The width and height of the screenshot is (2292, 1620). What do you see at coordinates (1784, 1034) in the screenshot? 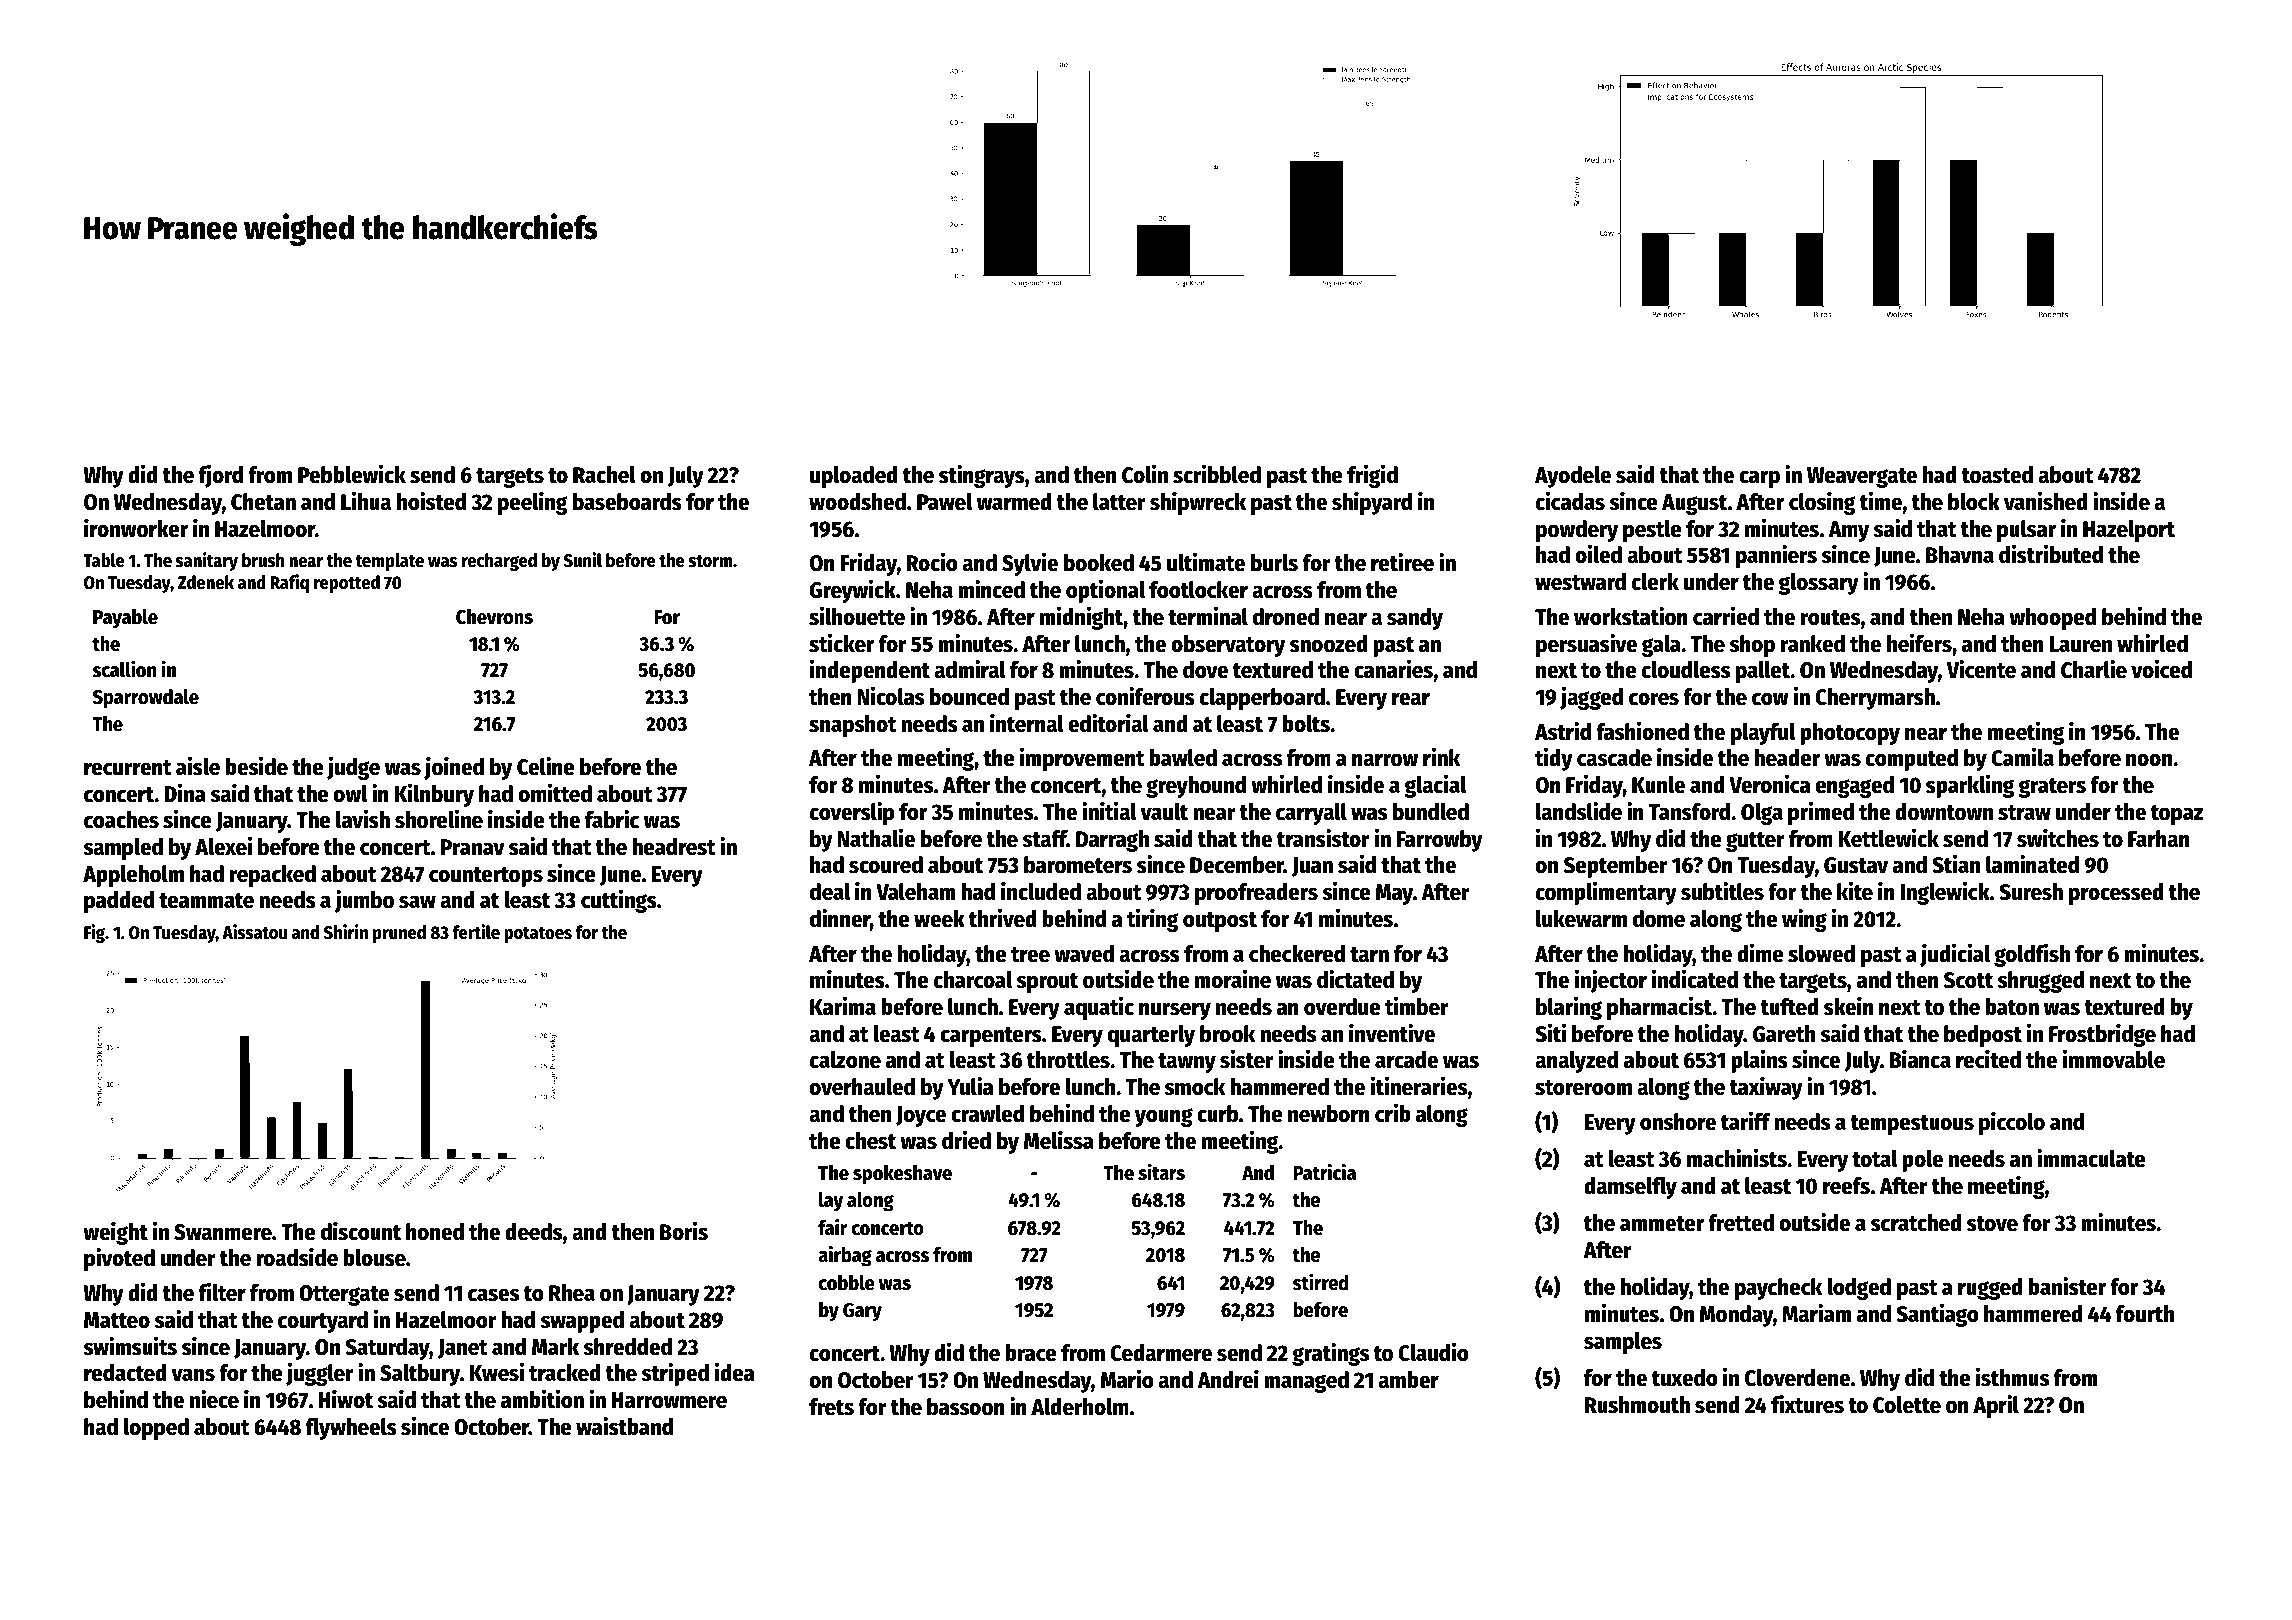
I see `Gareth` at bounding box center [1784, 1034].
